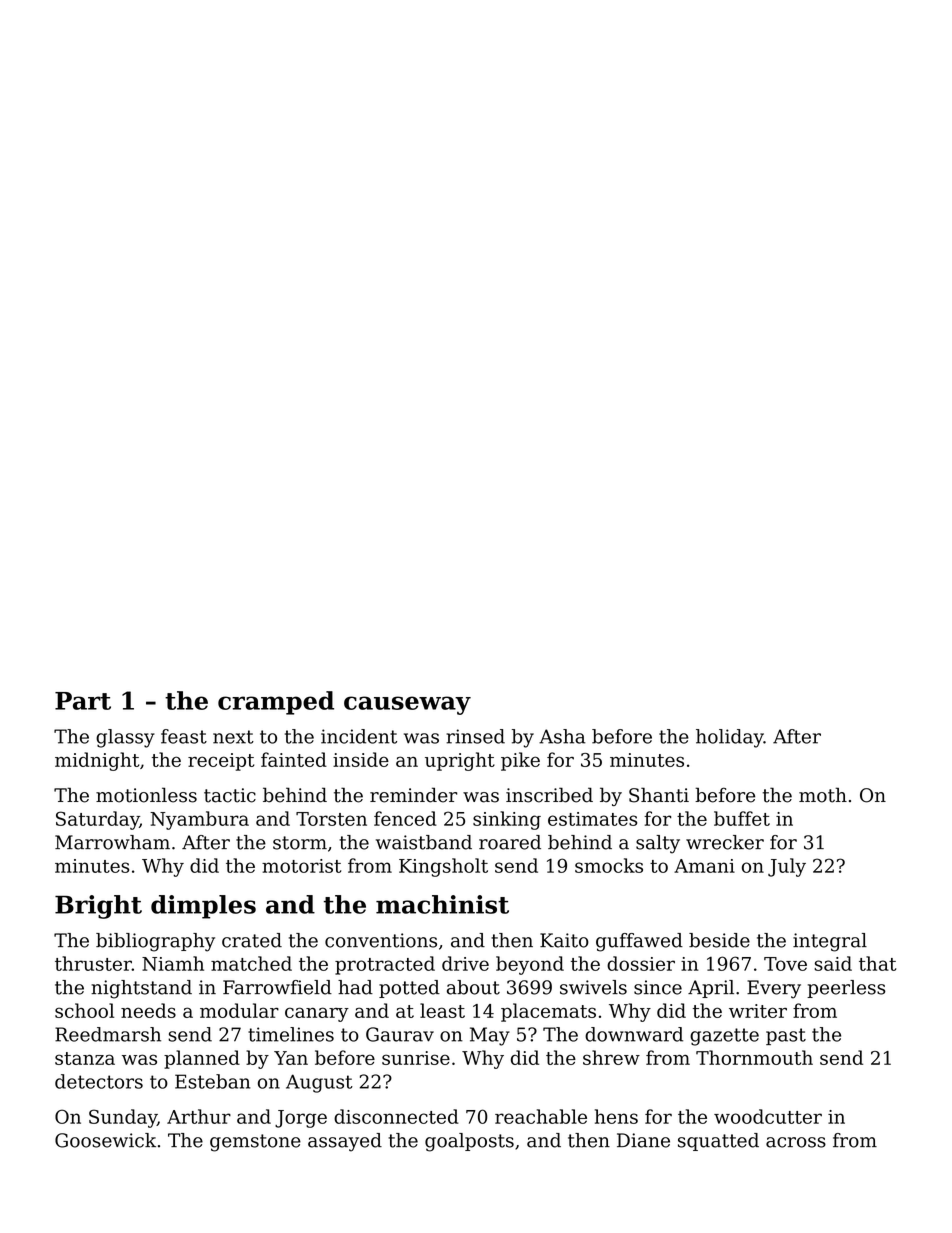  What do you see at coordinates (730, 738) in the screenshot?
I see `holiday` at bounding box center [730, 738].
